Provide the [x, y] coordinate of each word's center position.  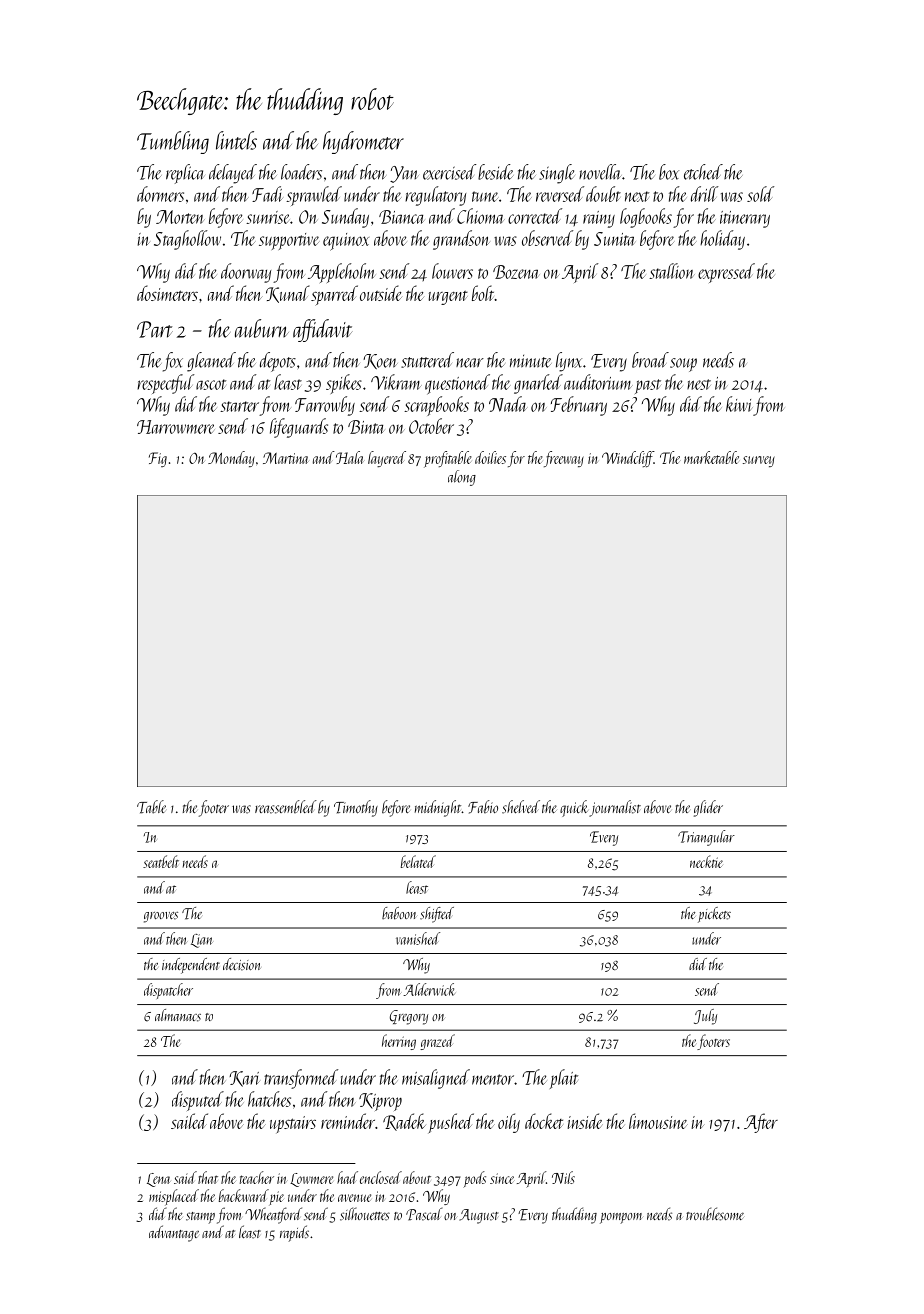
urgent [448, 298]
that [208, 1177]
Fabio [483, 807]
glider [708, 808]
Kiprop [380, 1102]
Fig [158, 459]
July [705, 1017]
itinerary [745, 219]
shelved [521, 807]
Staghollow [187, 240]
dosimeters [167, 293]
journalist [615, 808]
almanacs [178, 1015]
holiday [722, 240]
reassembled [286, 807]
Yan [404, 174]
